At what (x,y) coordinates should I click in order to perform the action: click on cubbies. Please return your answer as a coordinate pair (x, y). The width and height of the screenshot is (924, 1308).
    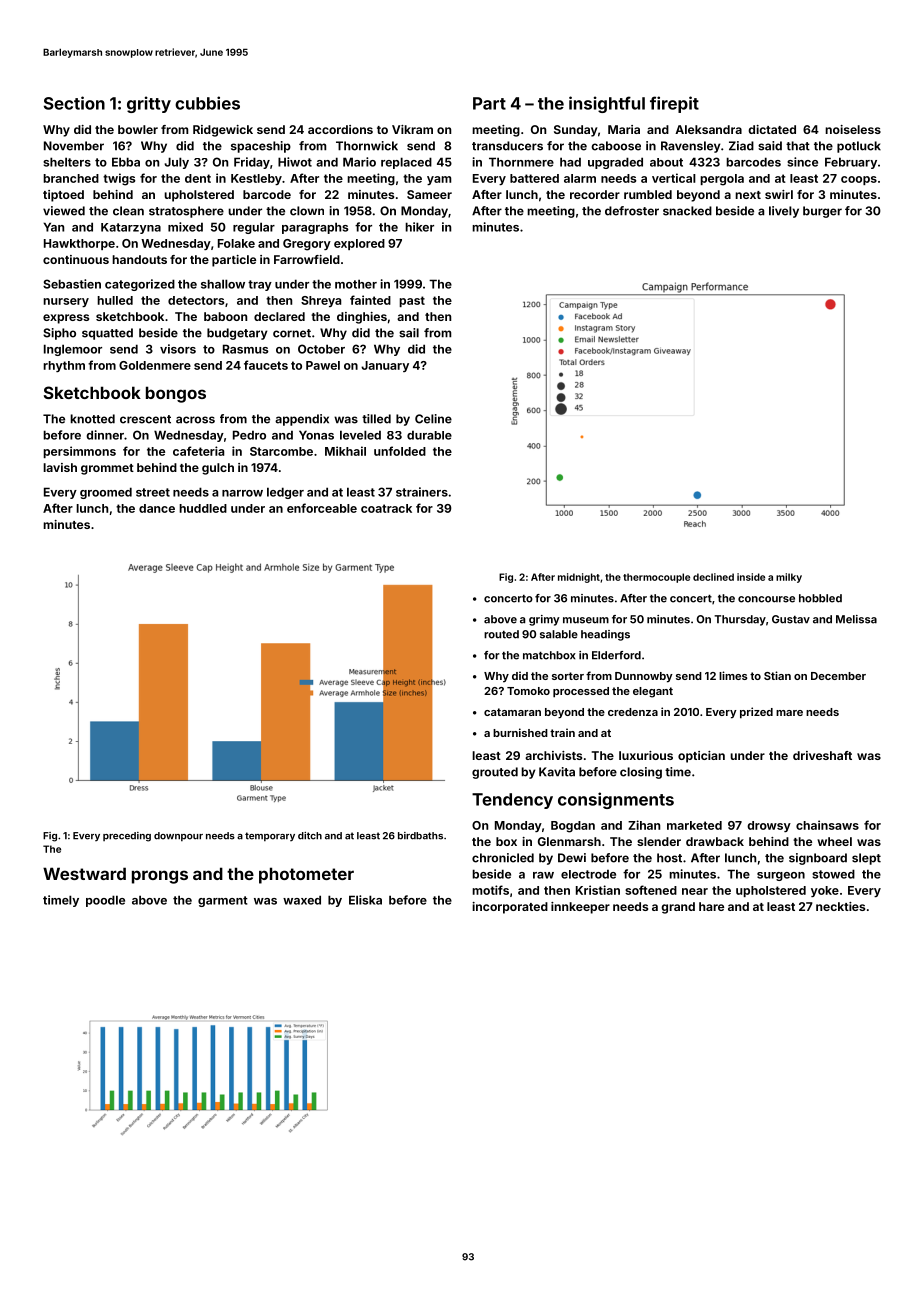
    Looking at the image, I should click on (207, 103).
